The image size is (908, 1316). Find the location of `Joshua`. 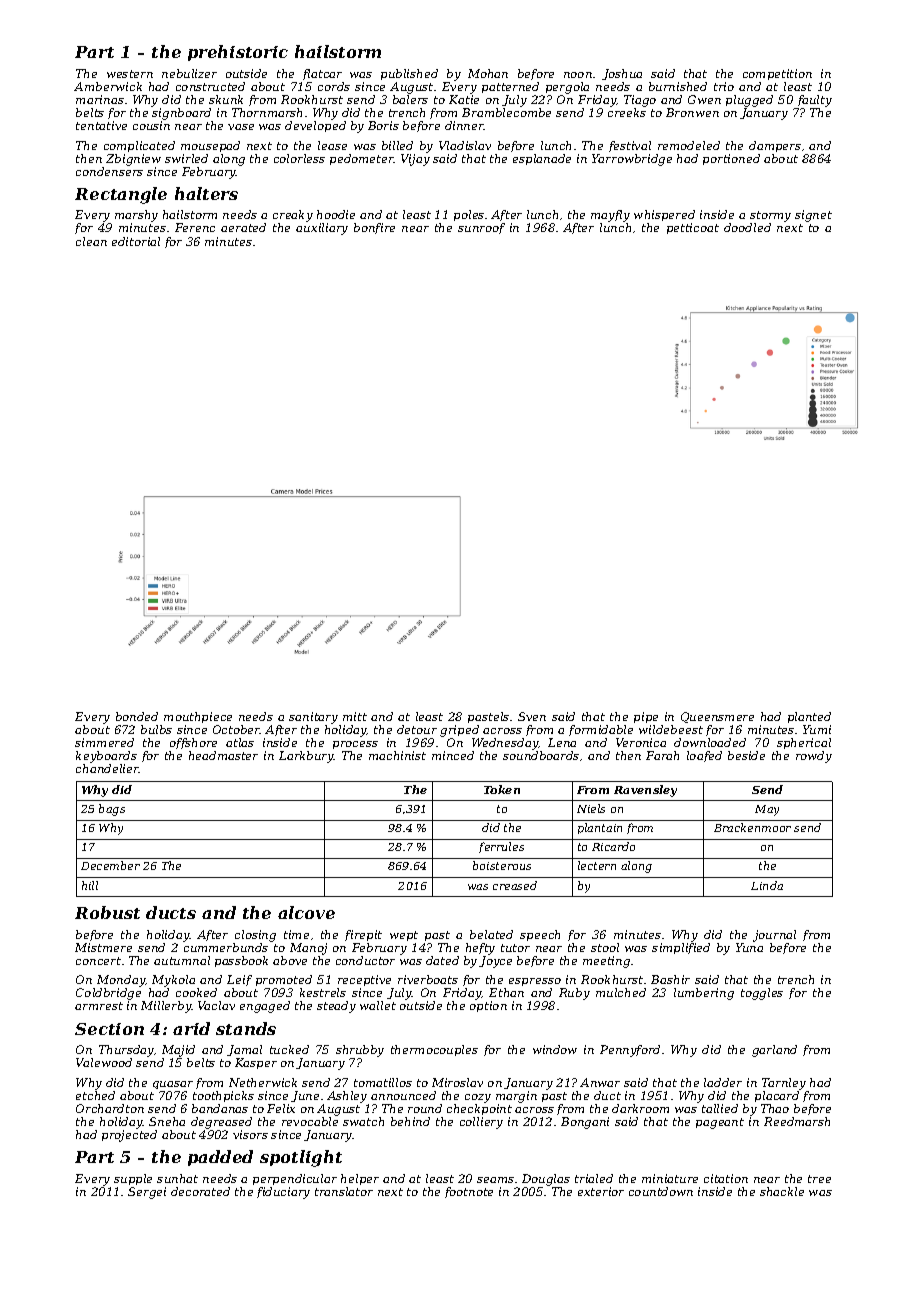

Joshua is located at coordinates (622, 74).
